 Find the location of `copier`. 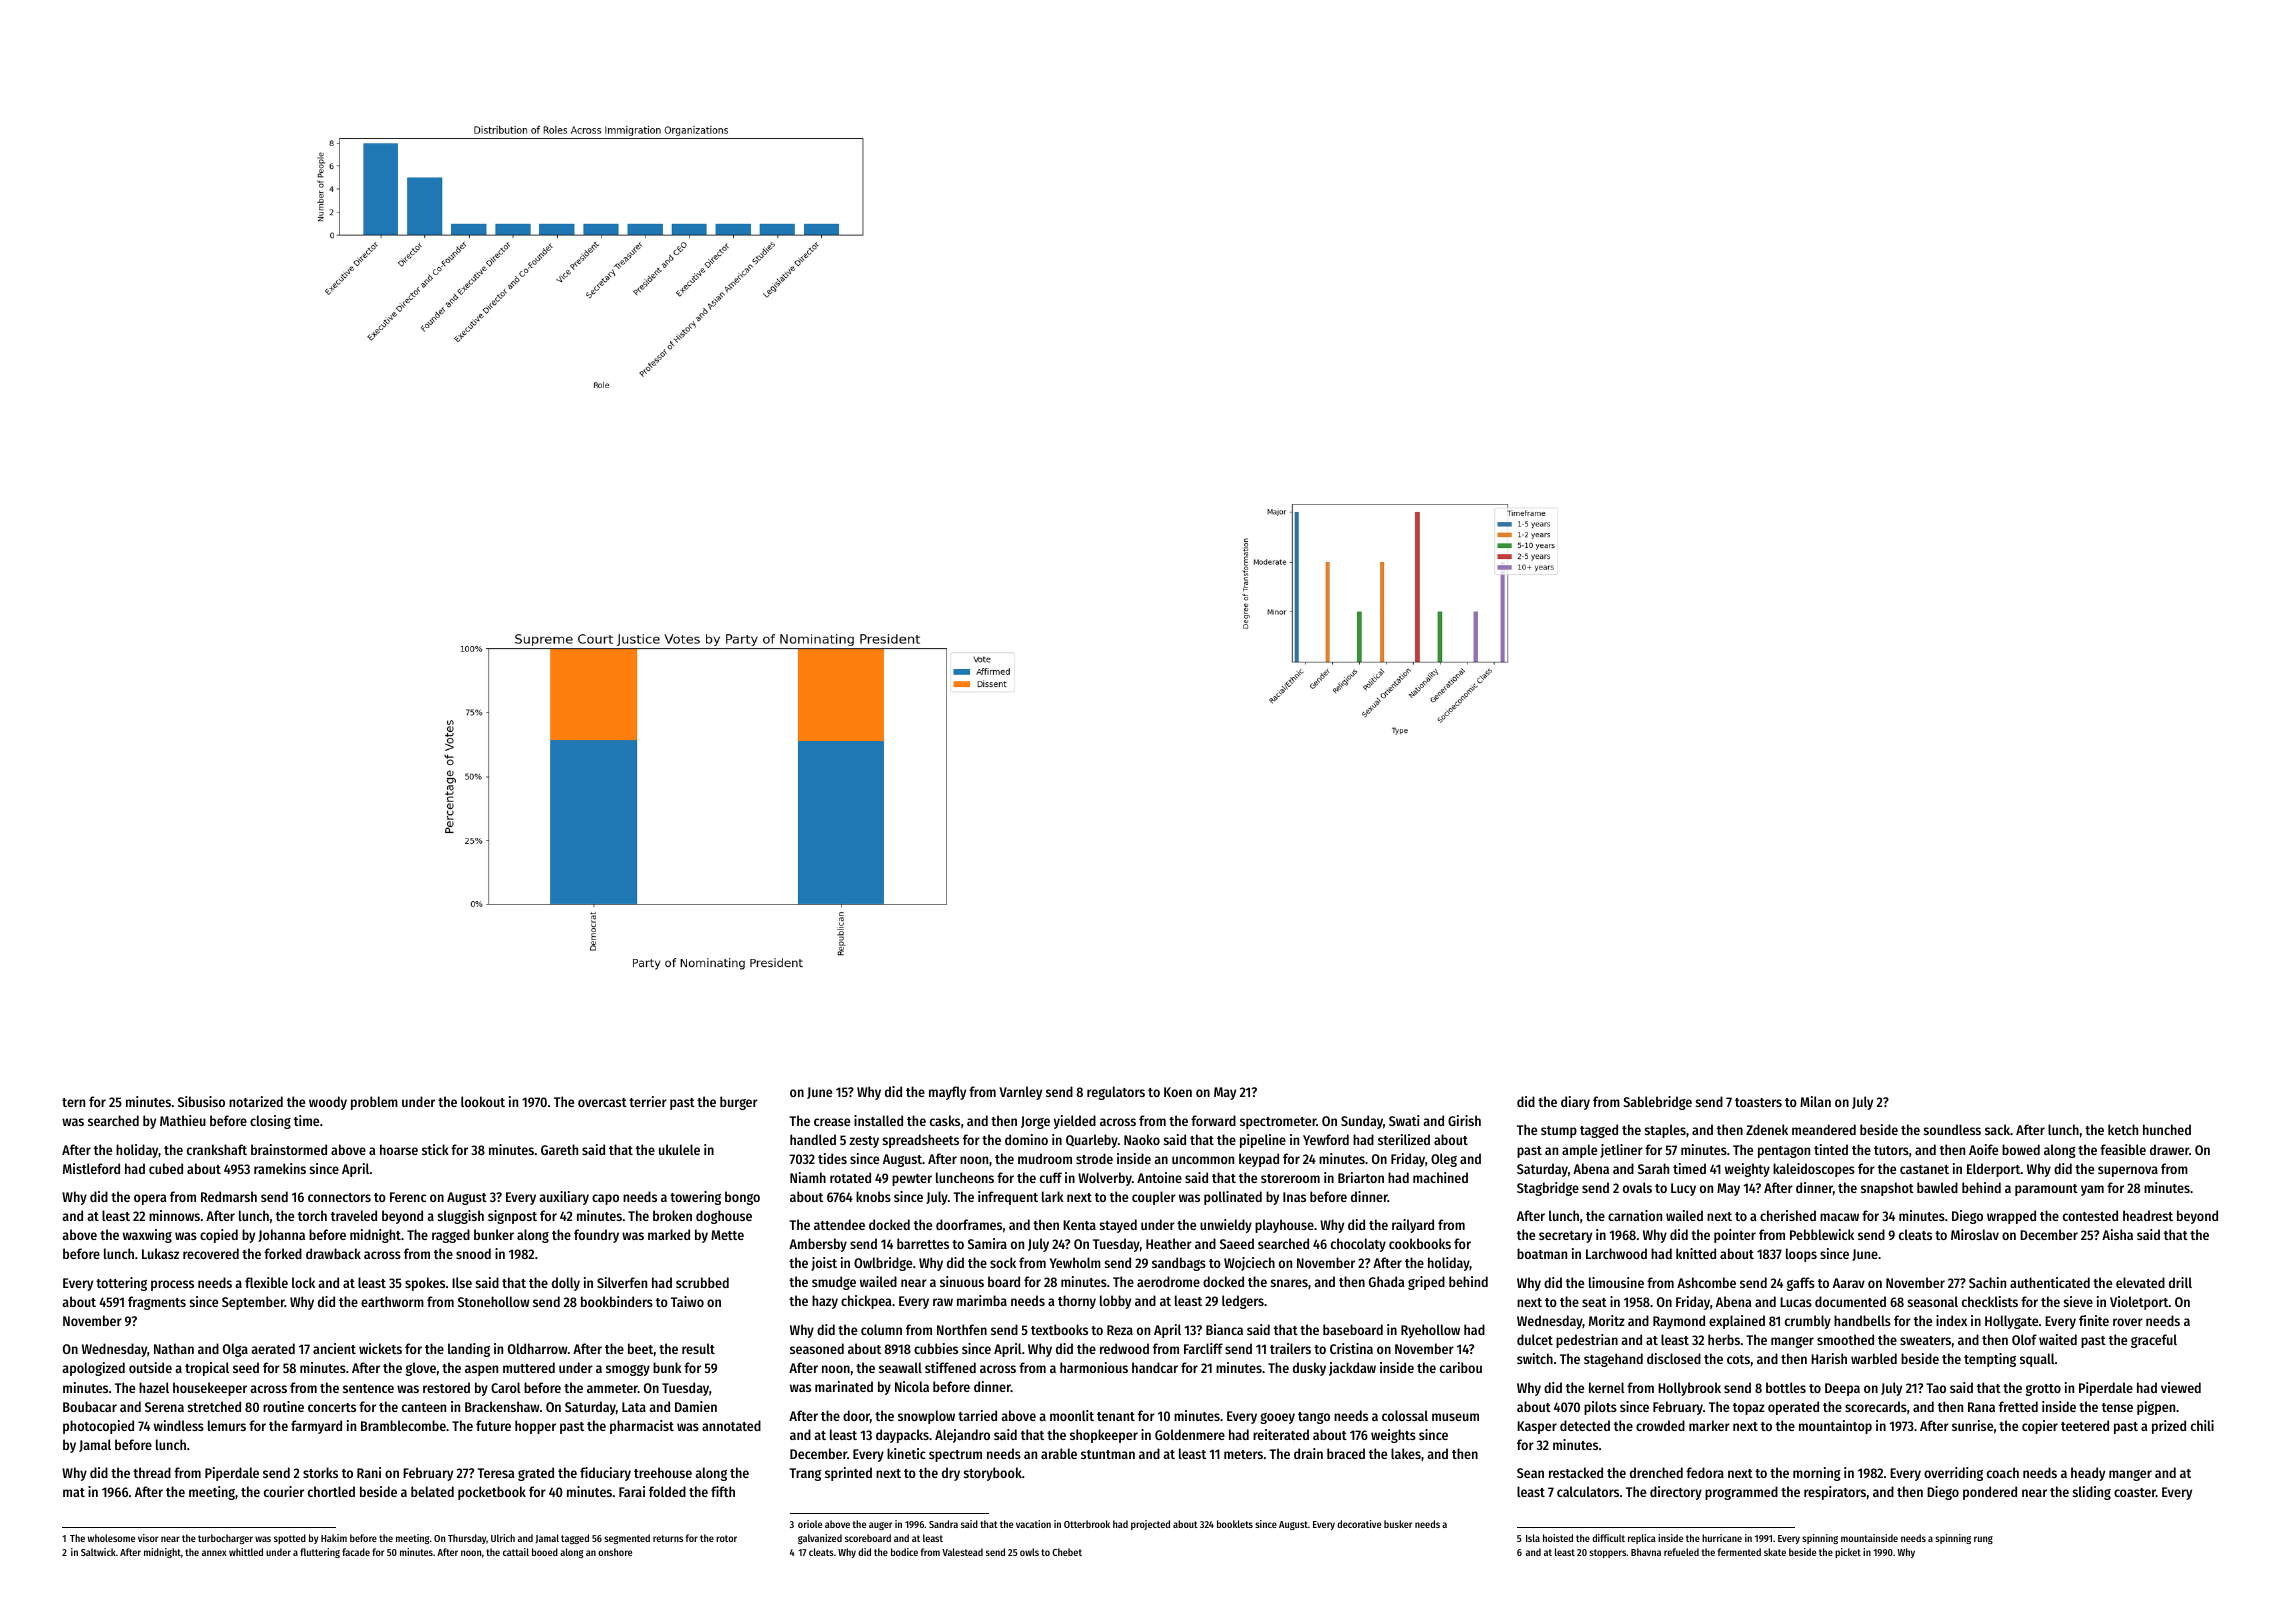

copier is located at coordinates (2040, 1427).
